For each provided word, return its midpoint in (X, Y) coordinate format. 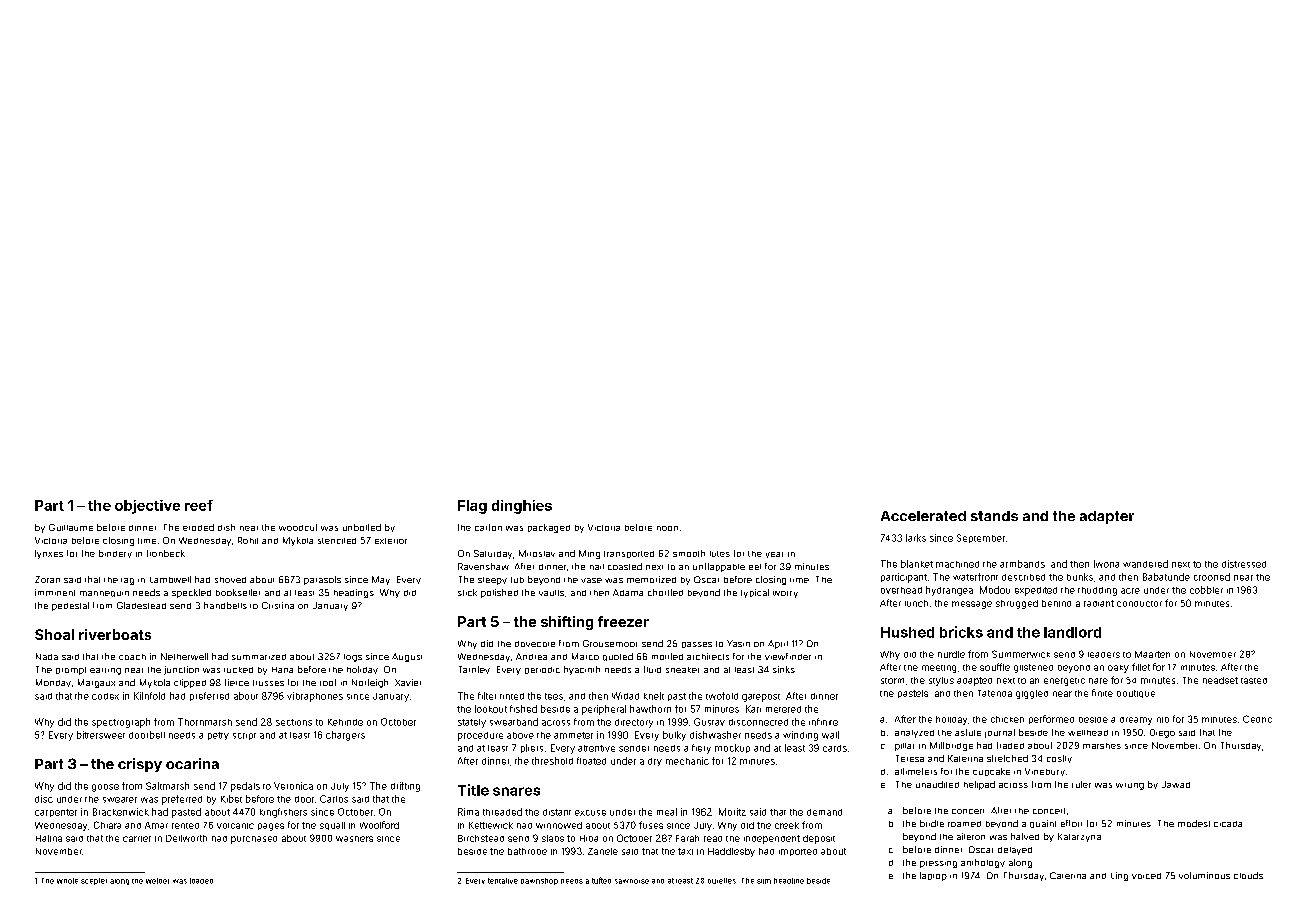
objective (147, 507)
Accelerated (923, 516)
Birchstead (481, 838)
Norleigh (370, 683)
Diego (1162, 733)
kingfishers (283, 813)
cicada (1228, 824)
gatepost (761, 698)
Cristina (278, 605)
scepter (94, 881)
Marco (585, 656)
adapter (1107, 517)
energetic (1064, 682)
